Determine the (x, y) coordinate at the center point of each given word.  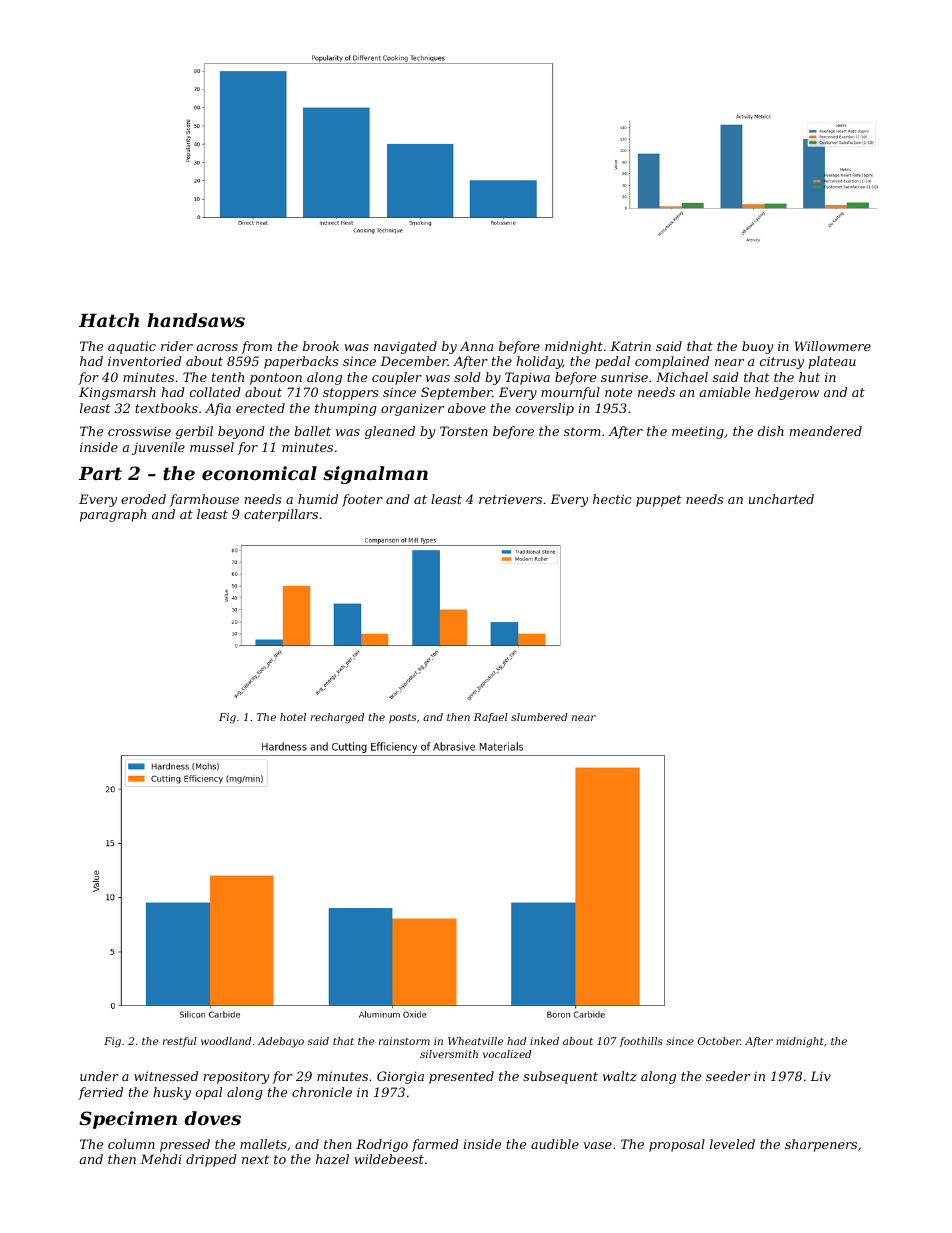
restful (180, 1042)
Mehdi (161, 1159)
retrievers (510, 499)
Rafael (491, 718)
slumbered (539, 717)
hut (809, 377)
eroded (143, 499)
